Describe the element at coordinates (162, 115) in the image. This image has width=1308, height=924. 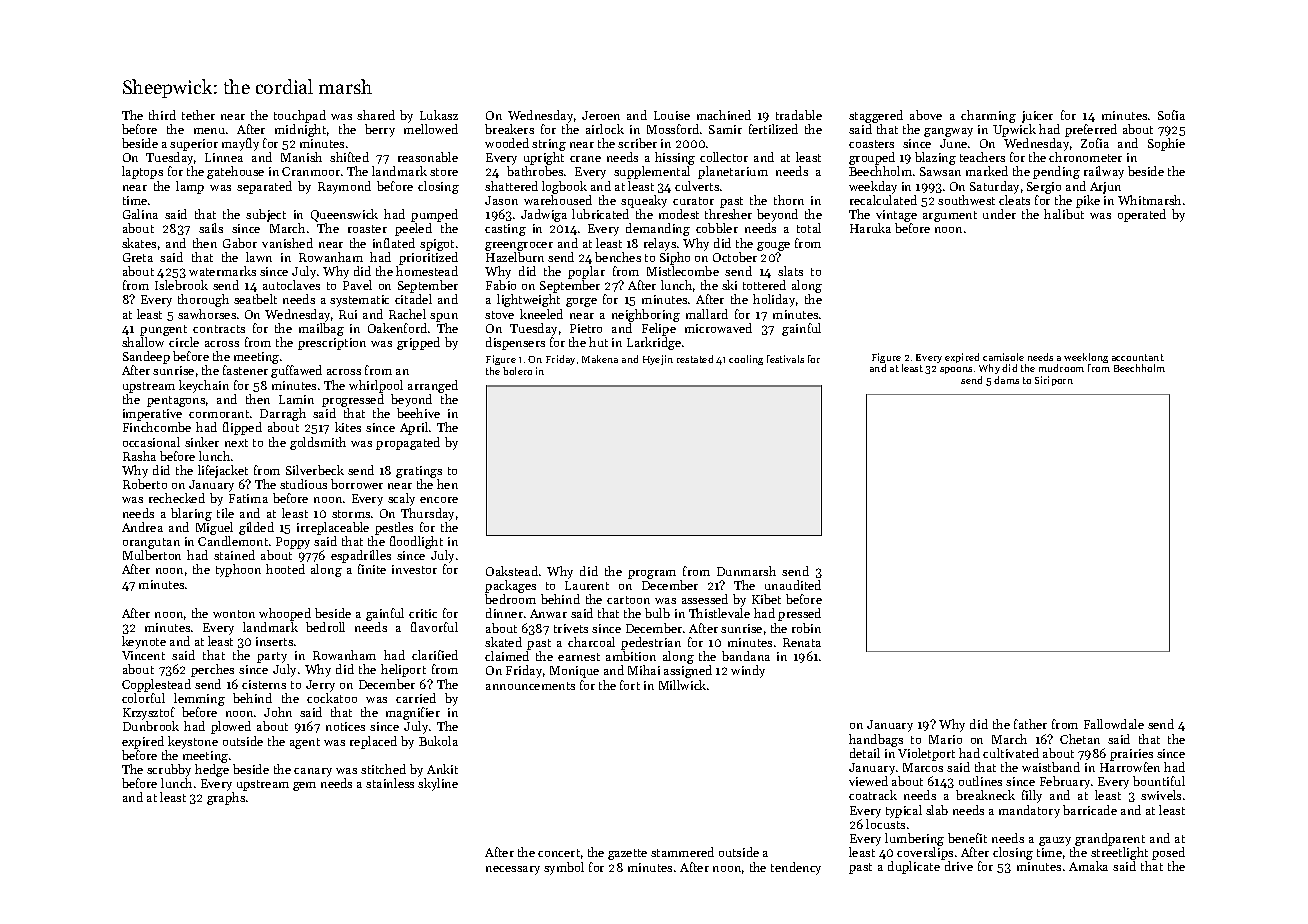
I see `third` at that location.
